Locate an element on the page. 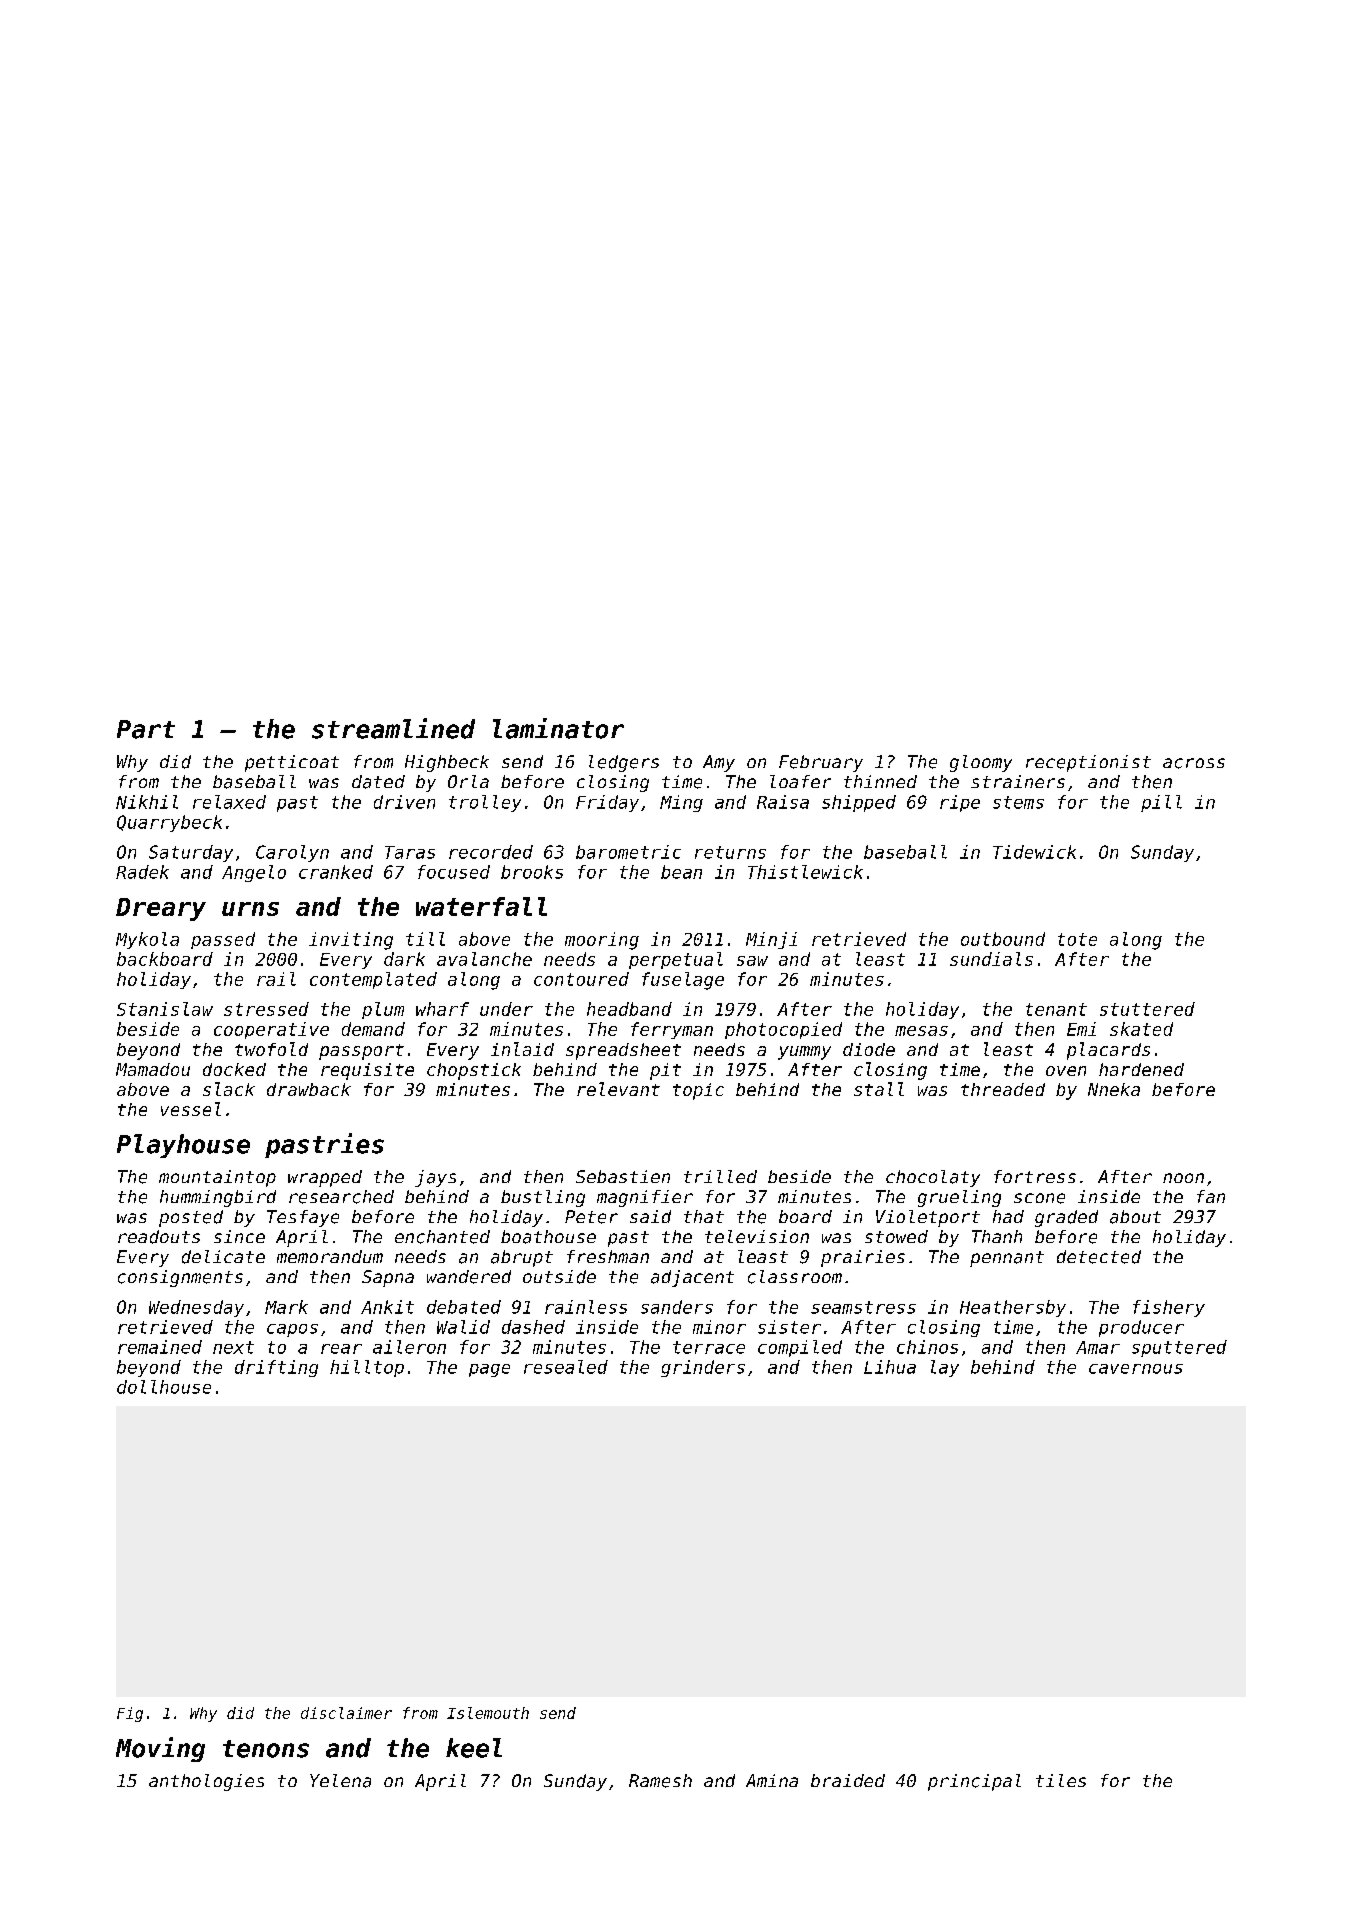  fishery is located at coordinates (1169, 1308).
